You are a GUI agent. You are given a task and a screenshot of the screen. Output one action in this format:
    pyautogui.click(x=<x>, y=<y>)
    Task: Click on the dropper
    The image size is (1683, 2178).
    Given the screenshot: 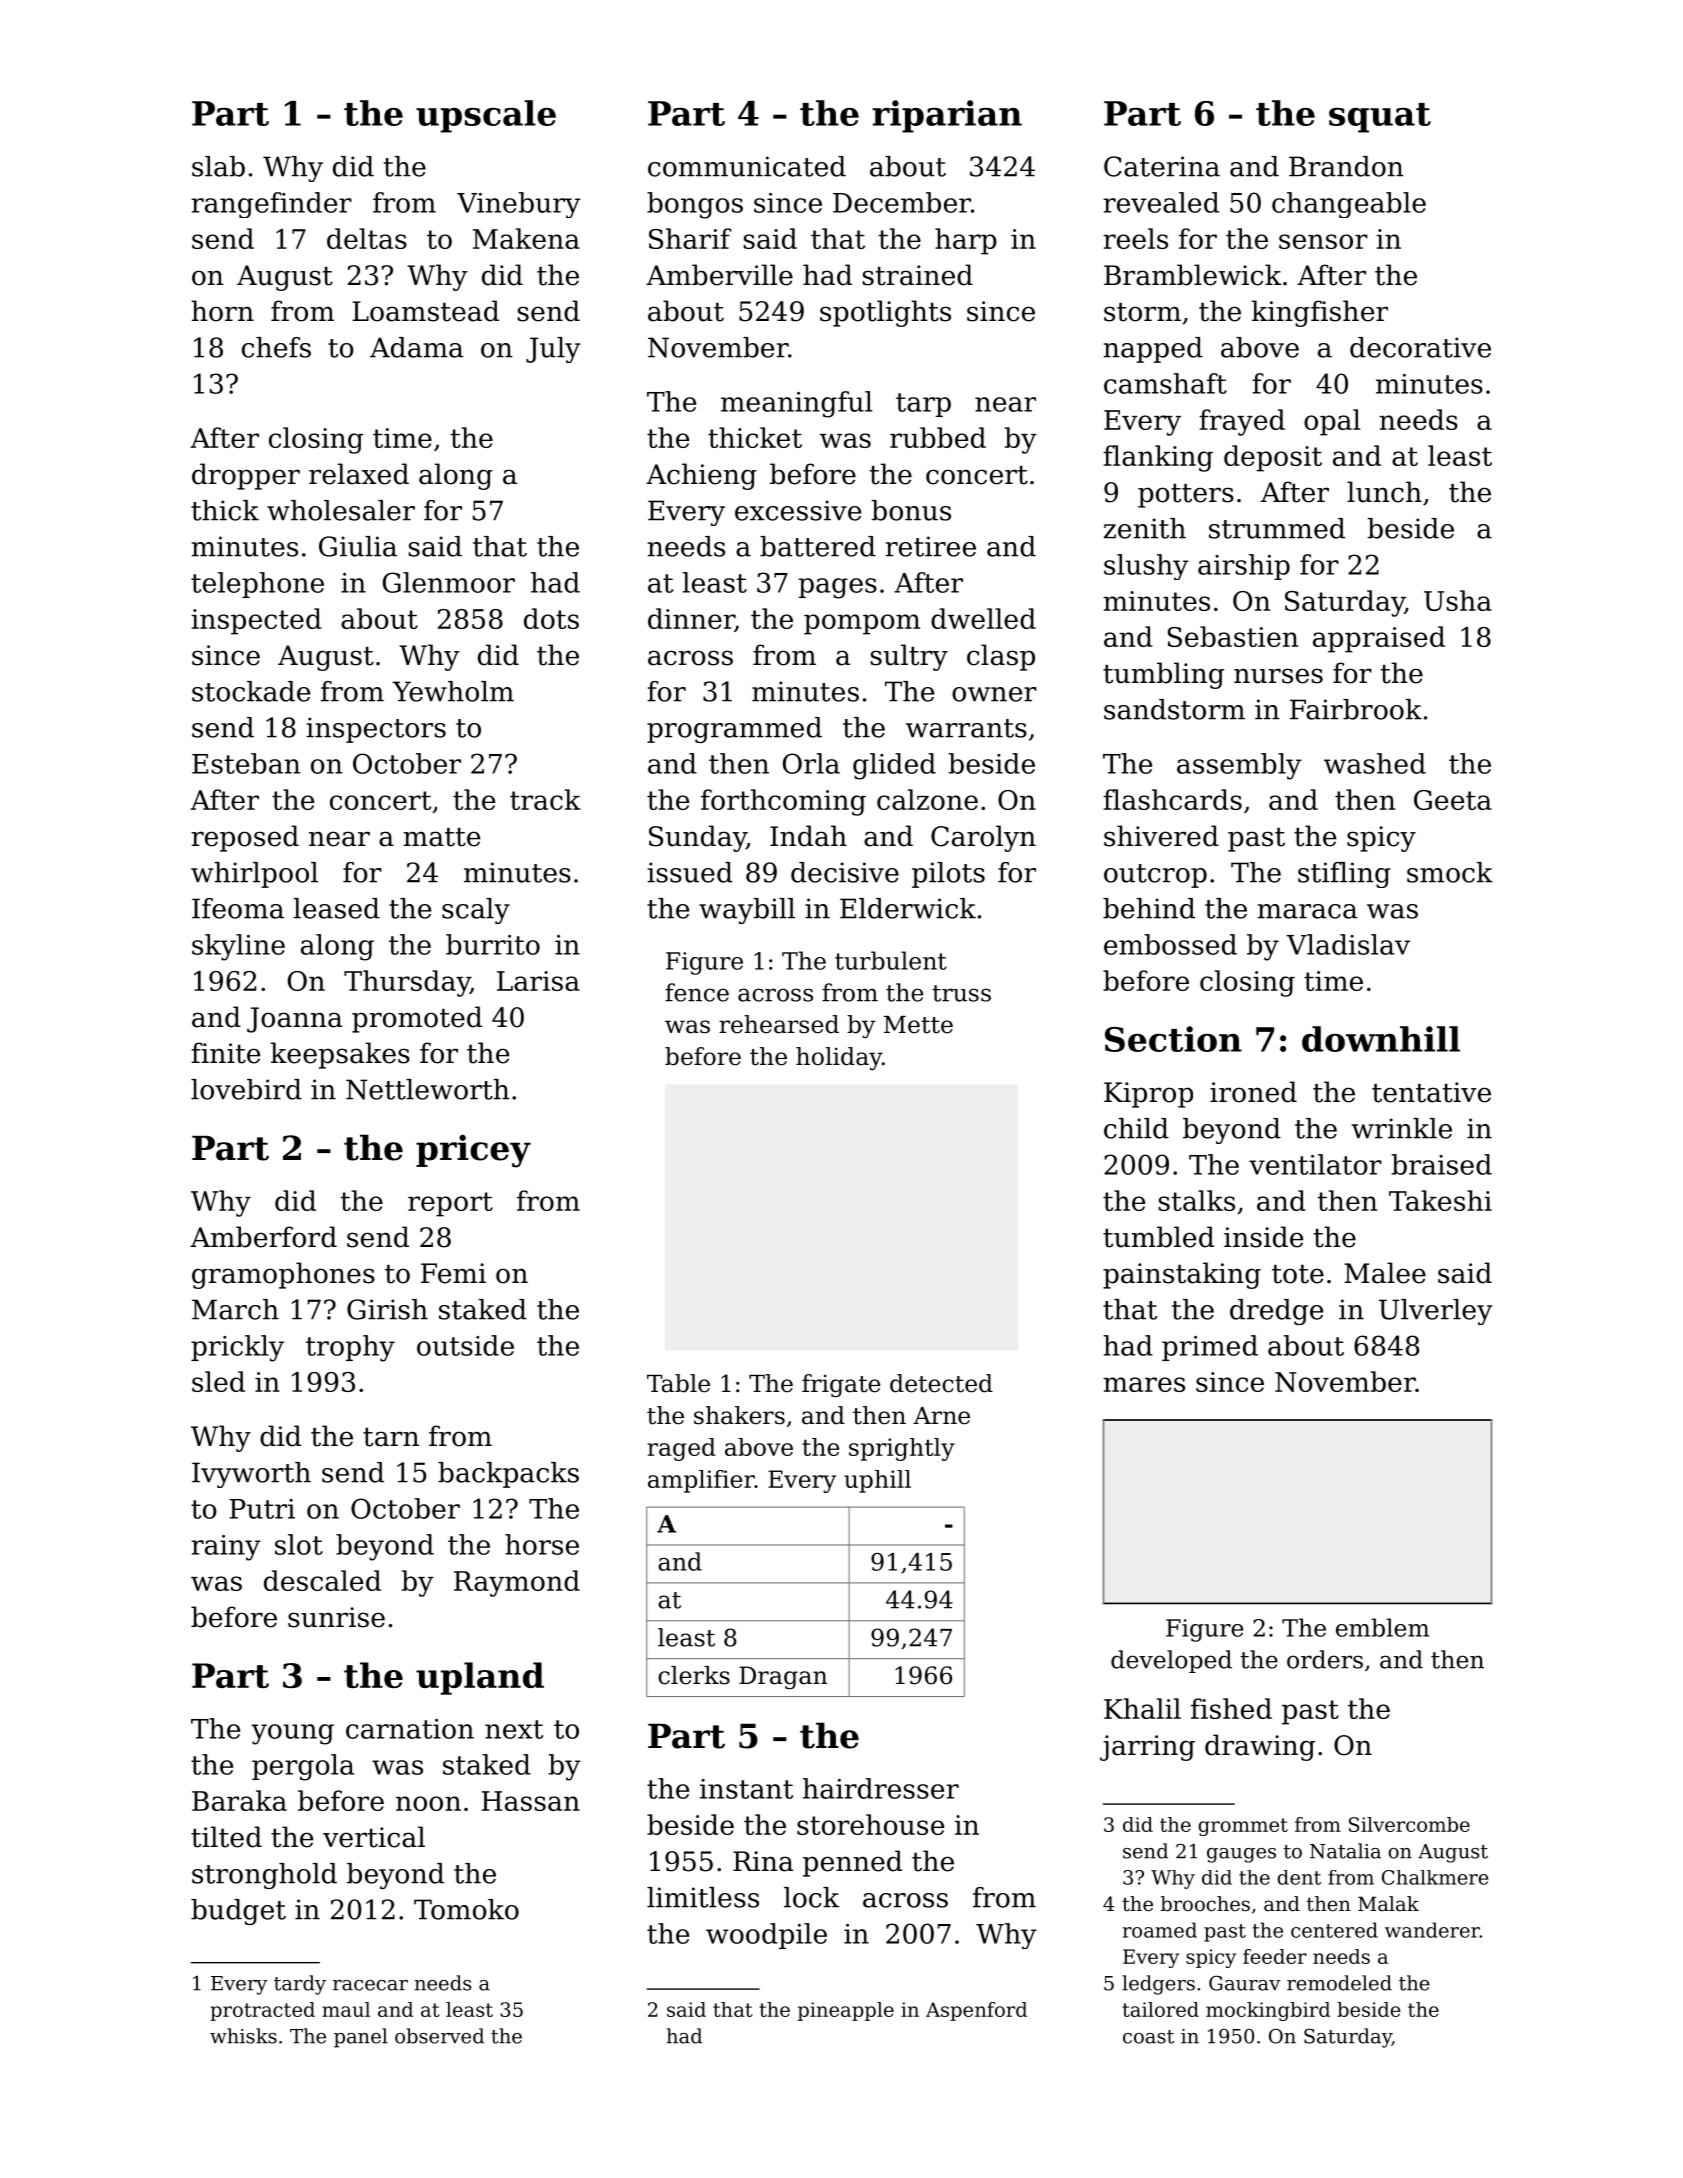 What is the action you would take?
    pyautogui.click(x=246, y=476)
